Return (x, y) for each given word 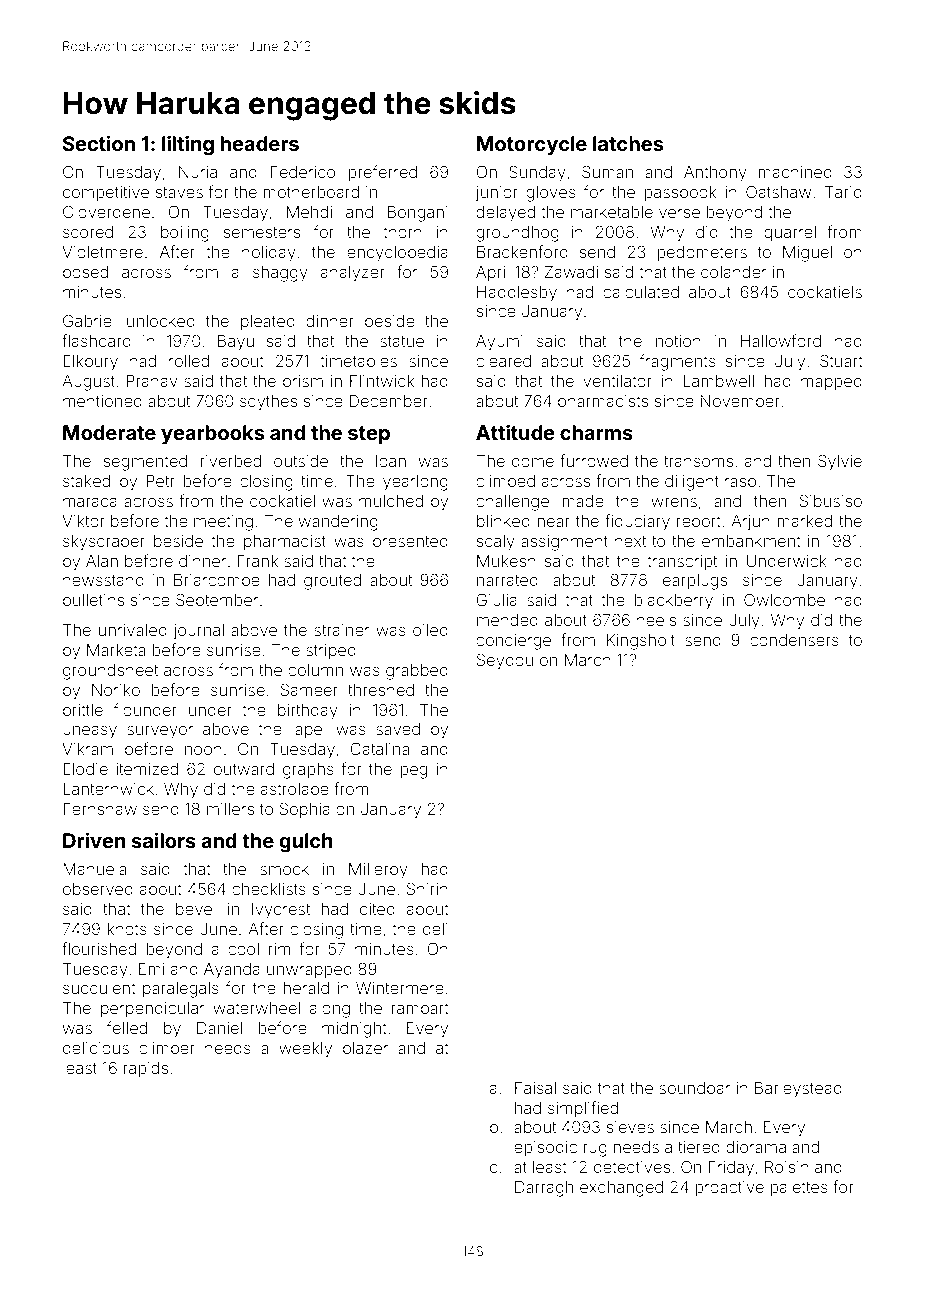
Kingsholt (641, 642)
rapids (146, 1069)
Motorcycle (532, 145)
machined (795, 172)
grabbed (417, 672)
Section (99, 143)
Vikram (87, 749)
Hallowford (781, 340)
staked (86, 481)
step (369, 435)
